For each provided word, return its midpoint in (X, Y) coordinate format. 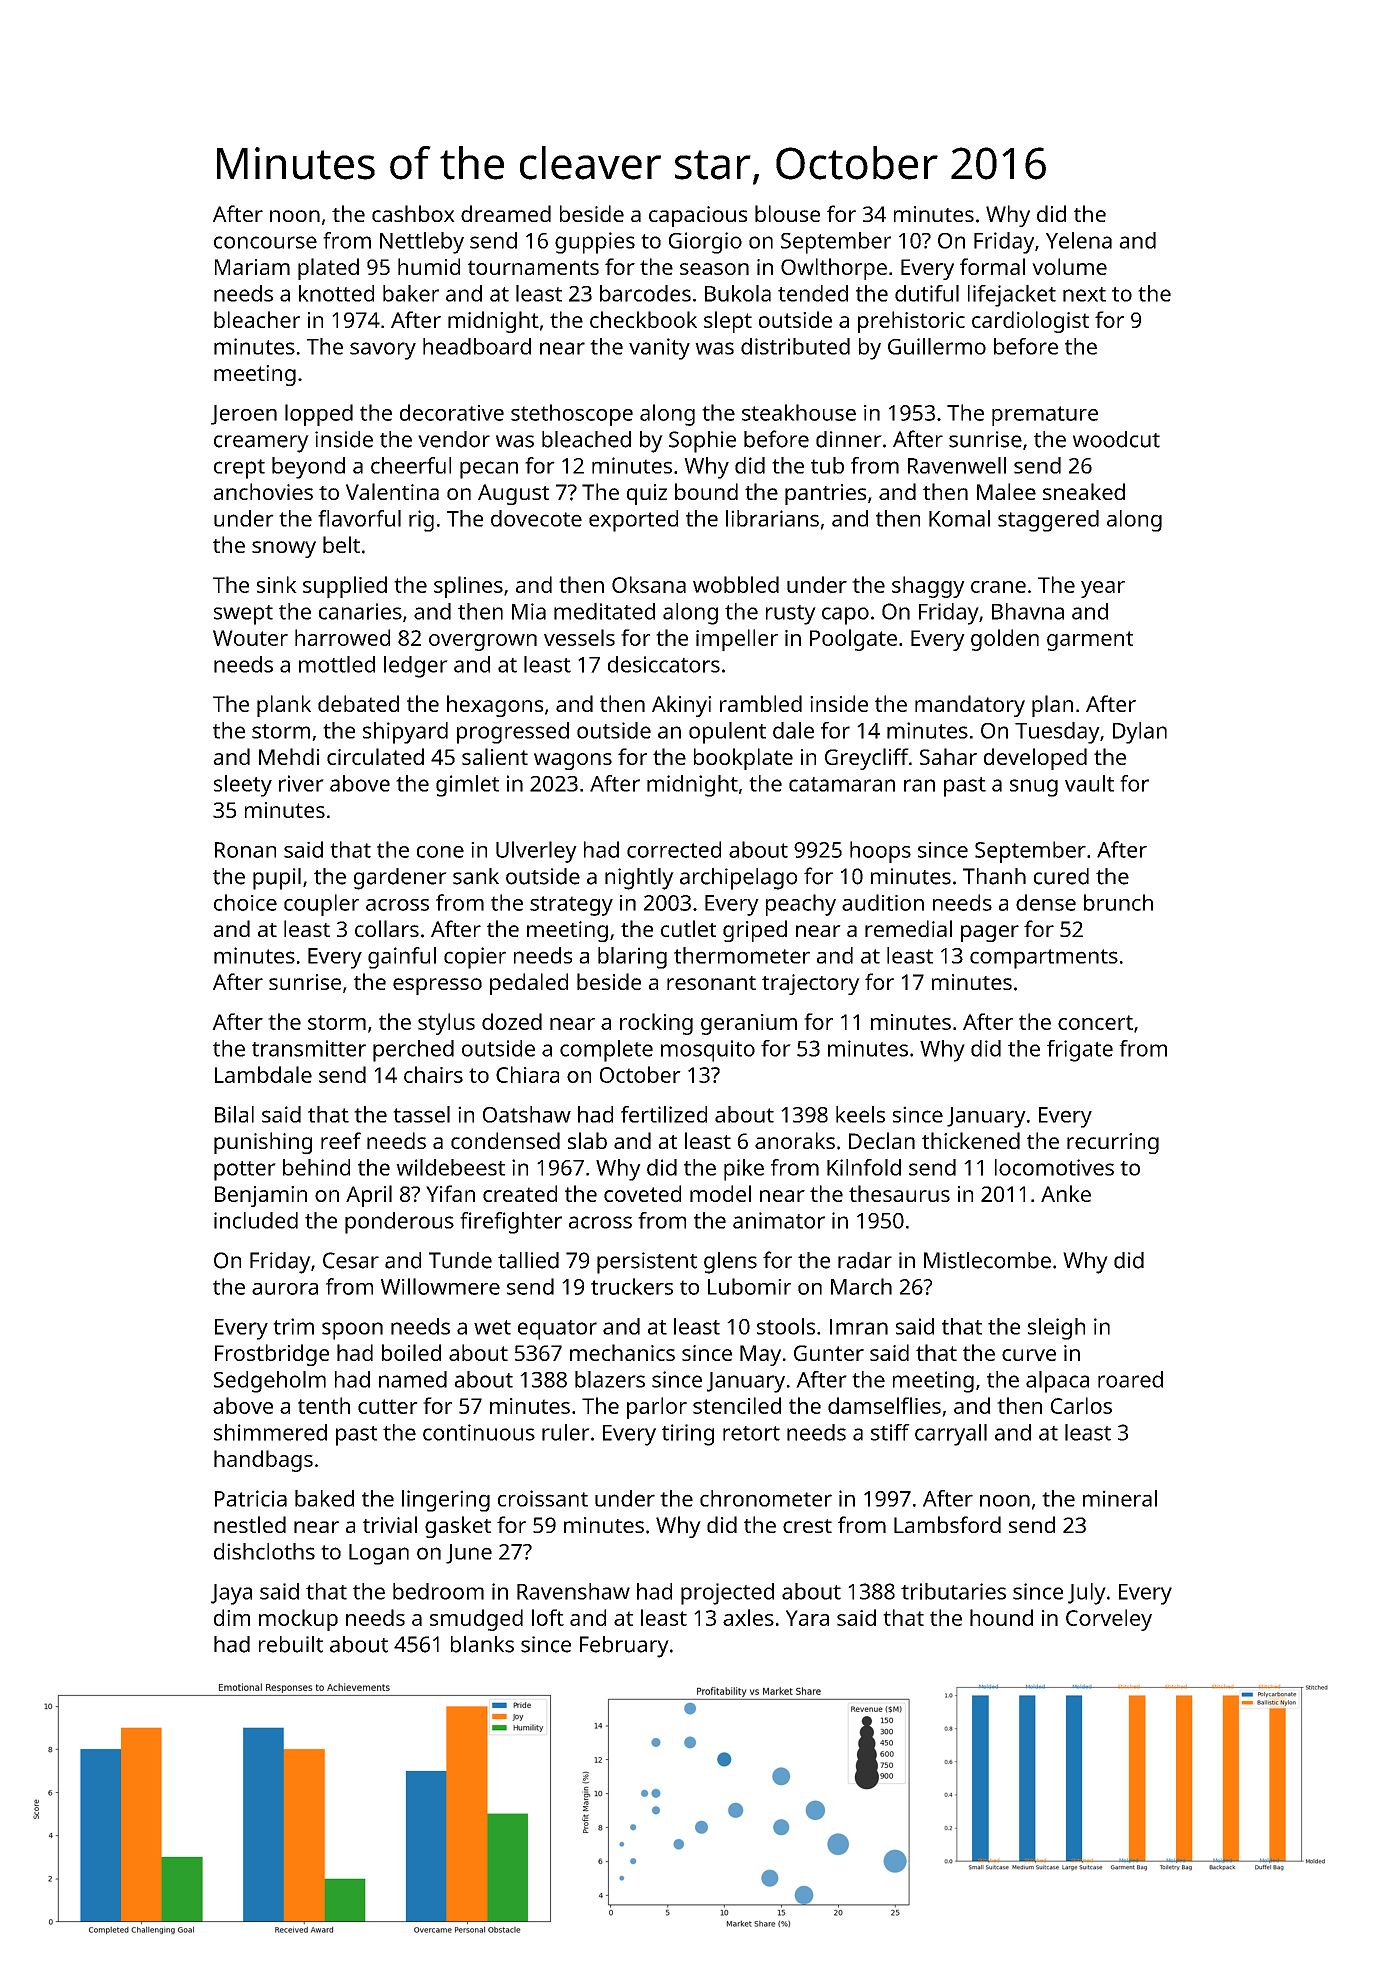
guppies (595, 243)
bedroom (438, 1591)
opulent (727, 733)
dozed (512, 1021)
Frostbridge (272, 1355)
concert (1095, 1022)
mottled (337, 664)
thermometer (742, 955)
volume (1069, 266)
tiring (688, 1435)
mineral (1120, 1498)
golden (1005, 640)
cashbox (413, 213)
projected (727, 1594)
